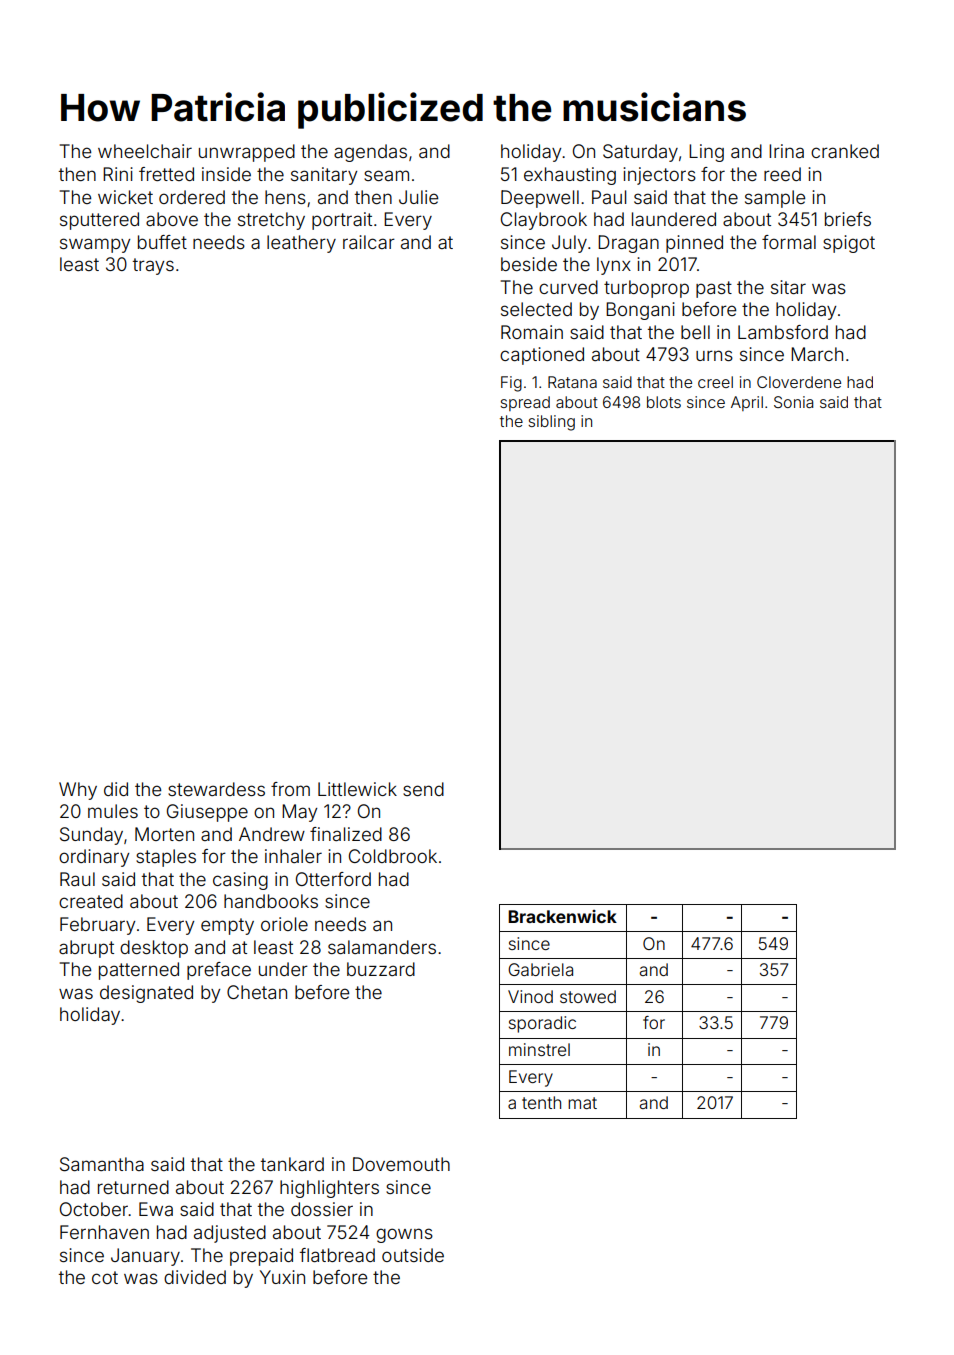  Describe the element at coordinates (192, 197) in the screenshot. I see `ordered` at that location.
